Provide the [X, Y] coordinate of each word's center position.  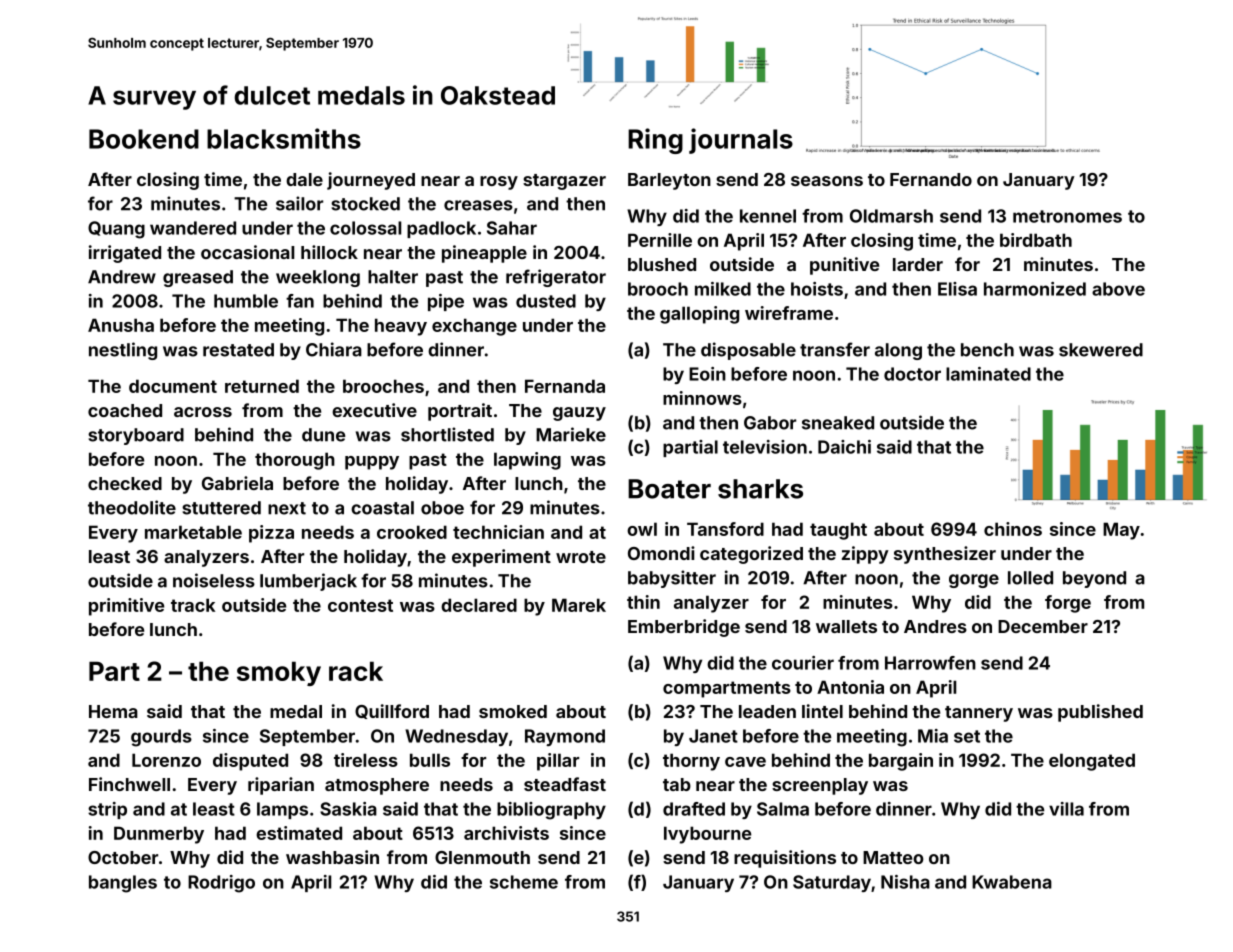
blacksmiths [284, 138]
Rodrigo [221, 884]
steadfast [565, 784]
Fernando [931, 179]
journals [741, 141]
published [1100, 713]
